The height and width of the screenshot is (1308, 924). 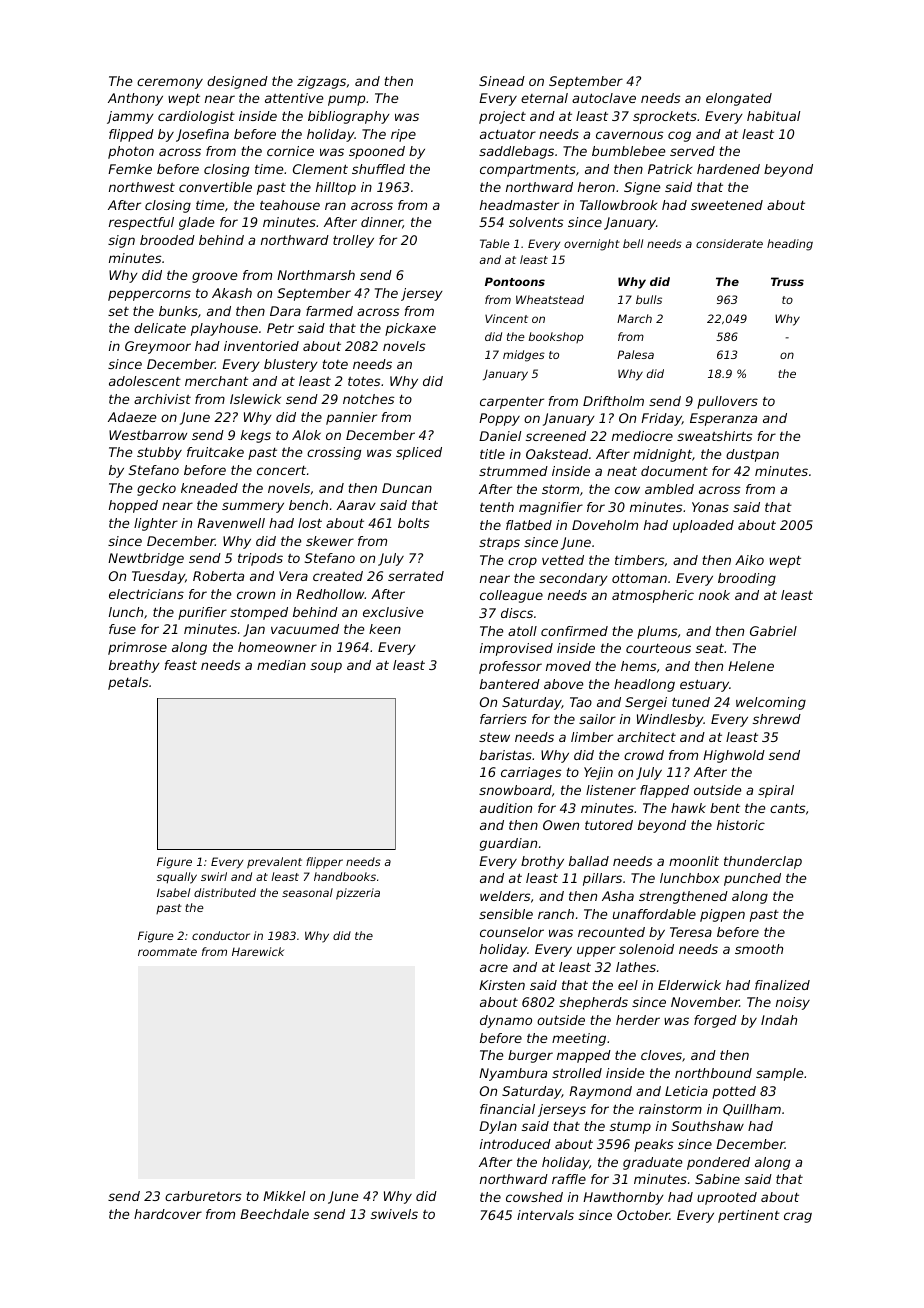 I want to click on November, so click(x=705, y=1002).
